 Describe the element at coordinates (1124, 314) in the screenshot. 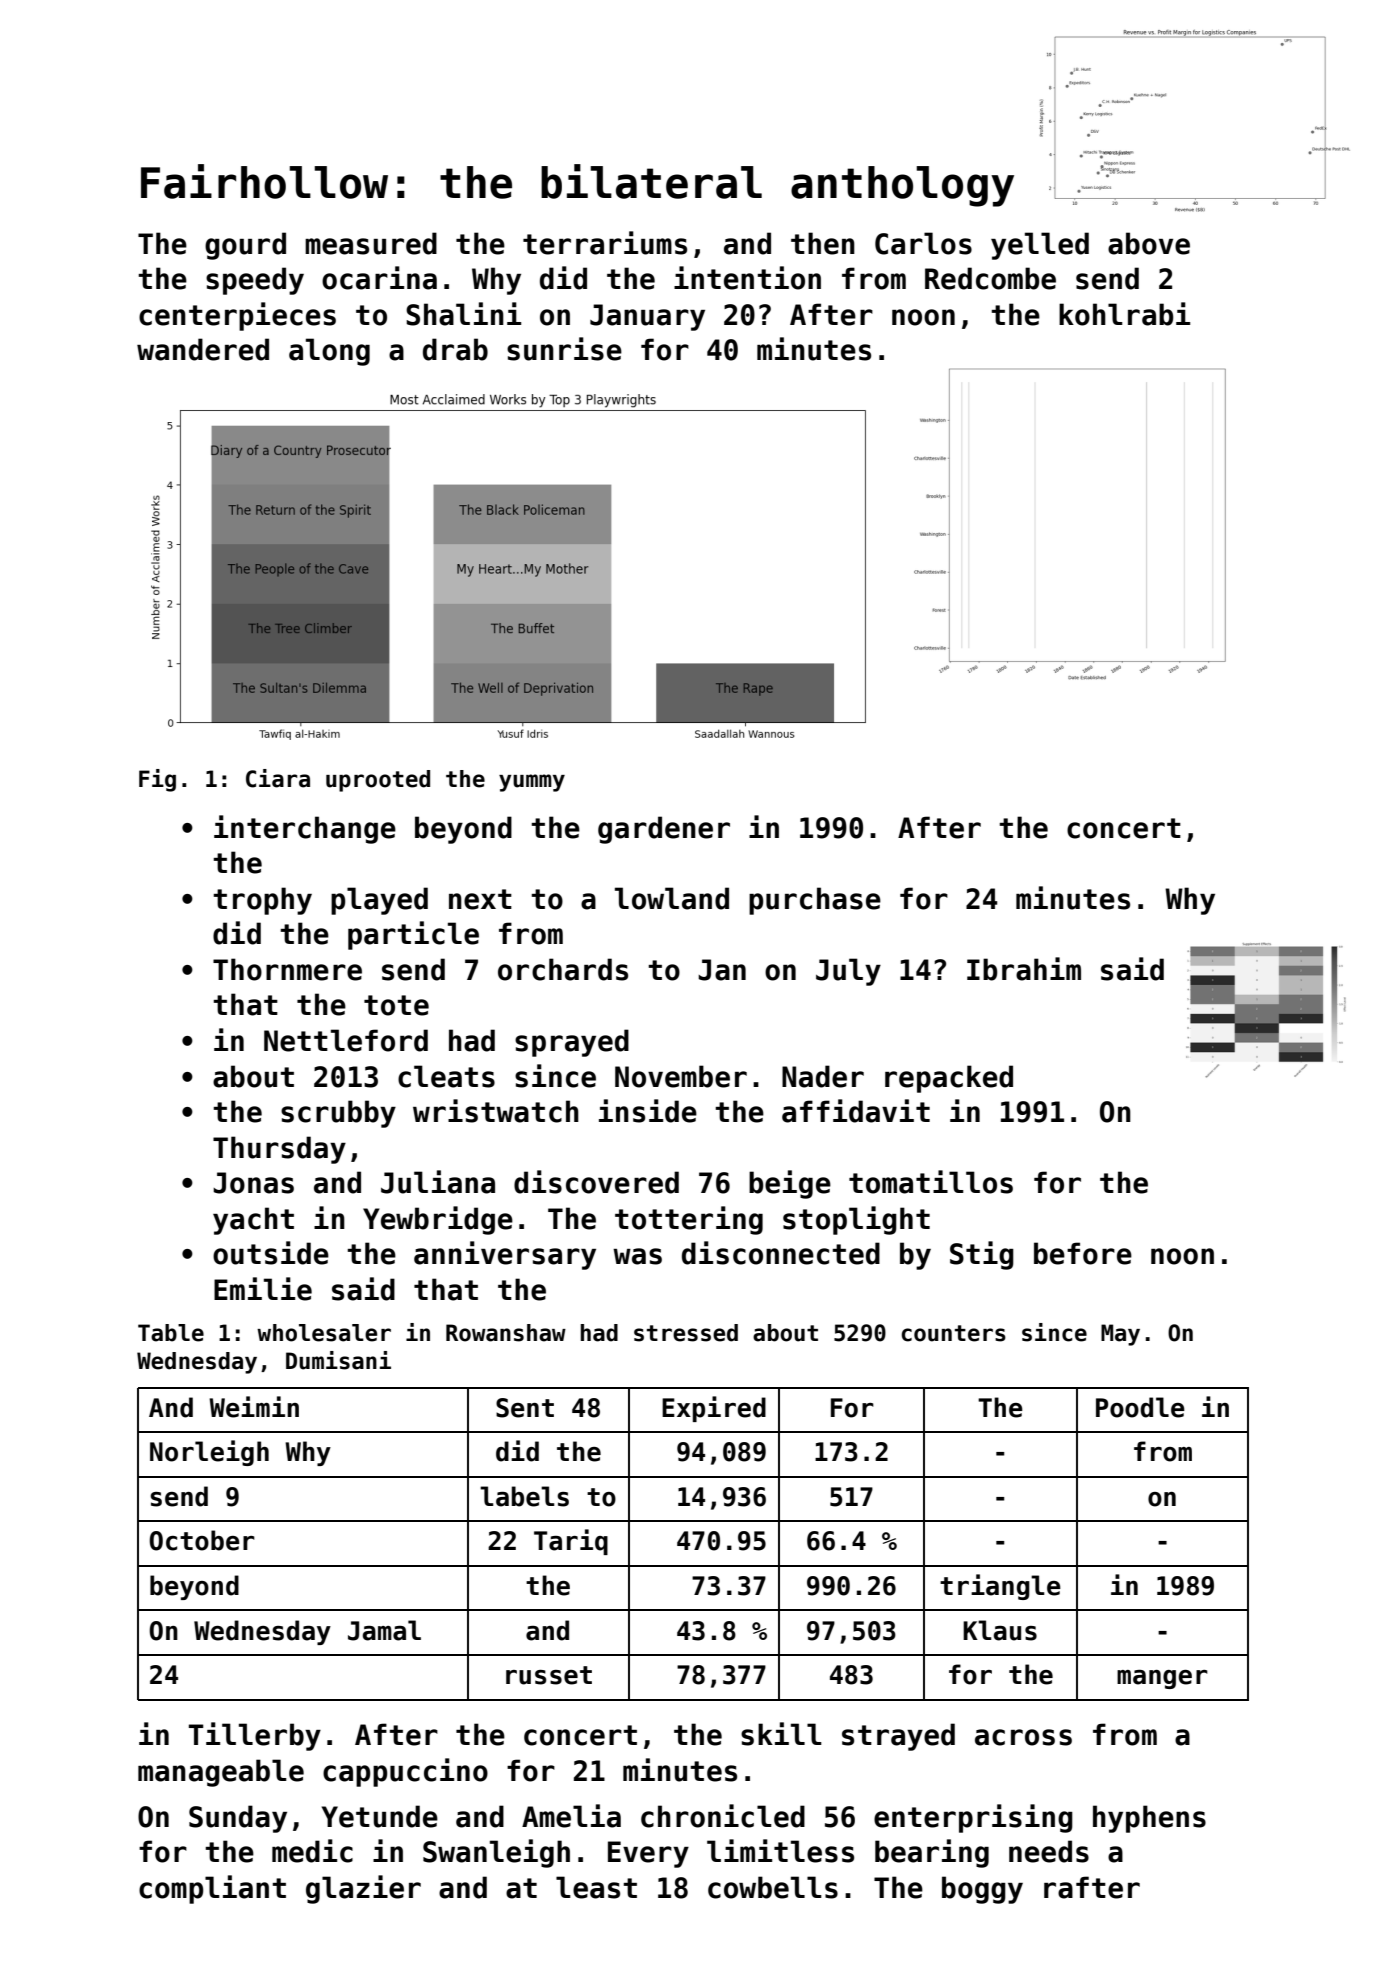

I see `kohlrabi` at that location.
